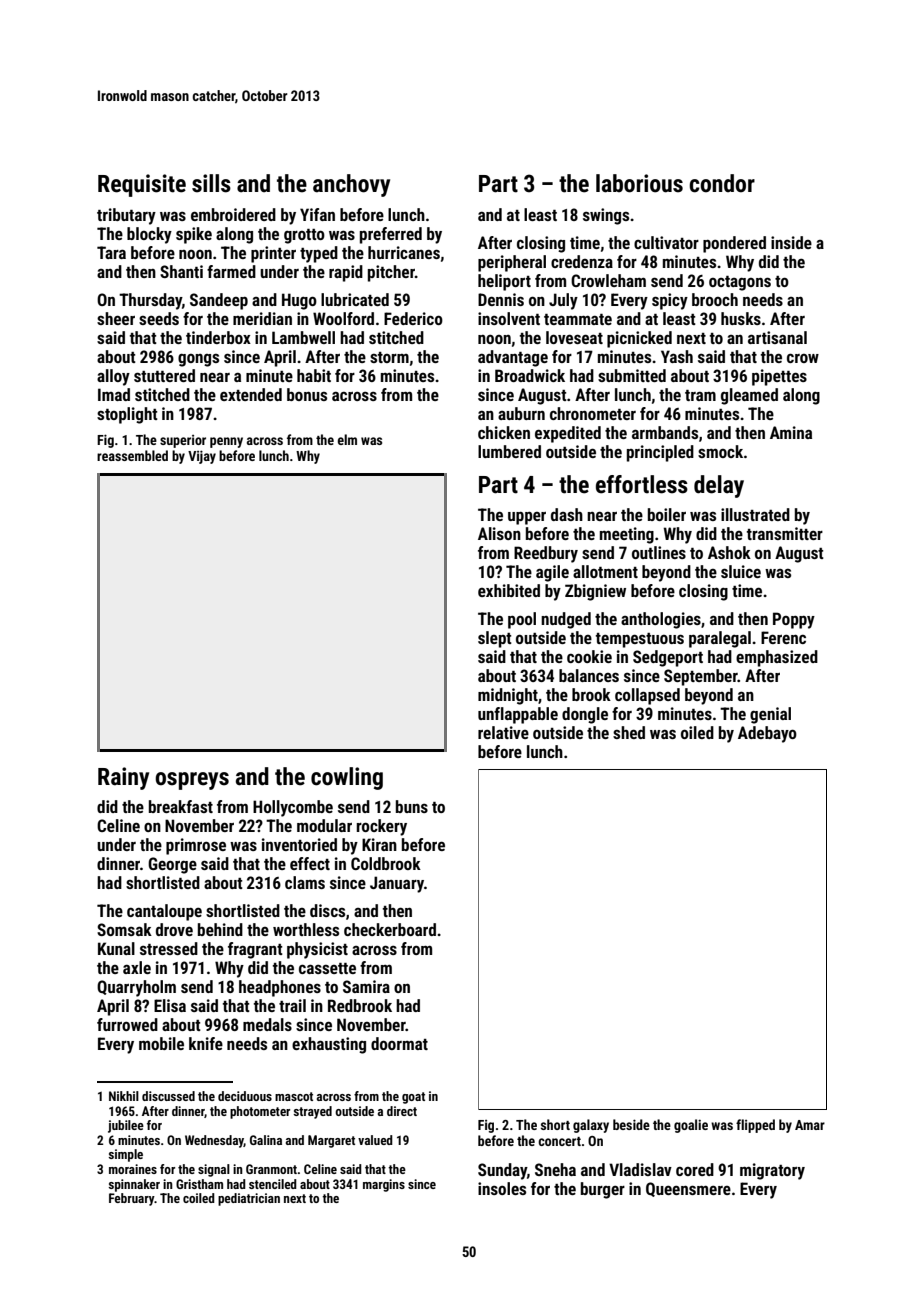  What do you see at coordinates (770, 715) in the screenshot?
I see `genial` at bounding box center [770, 715].
